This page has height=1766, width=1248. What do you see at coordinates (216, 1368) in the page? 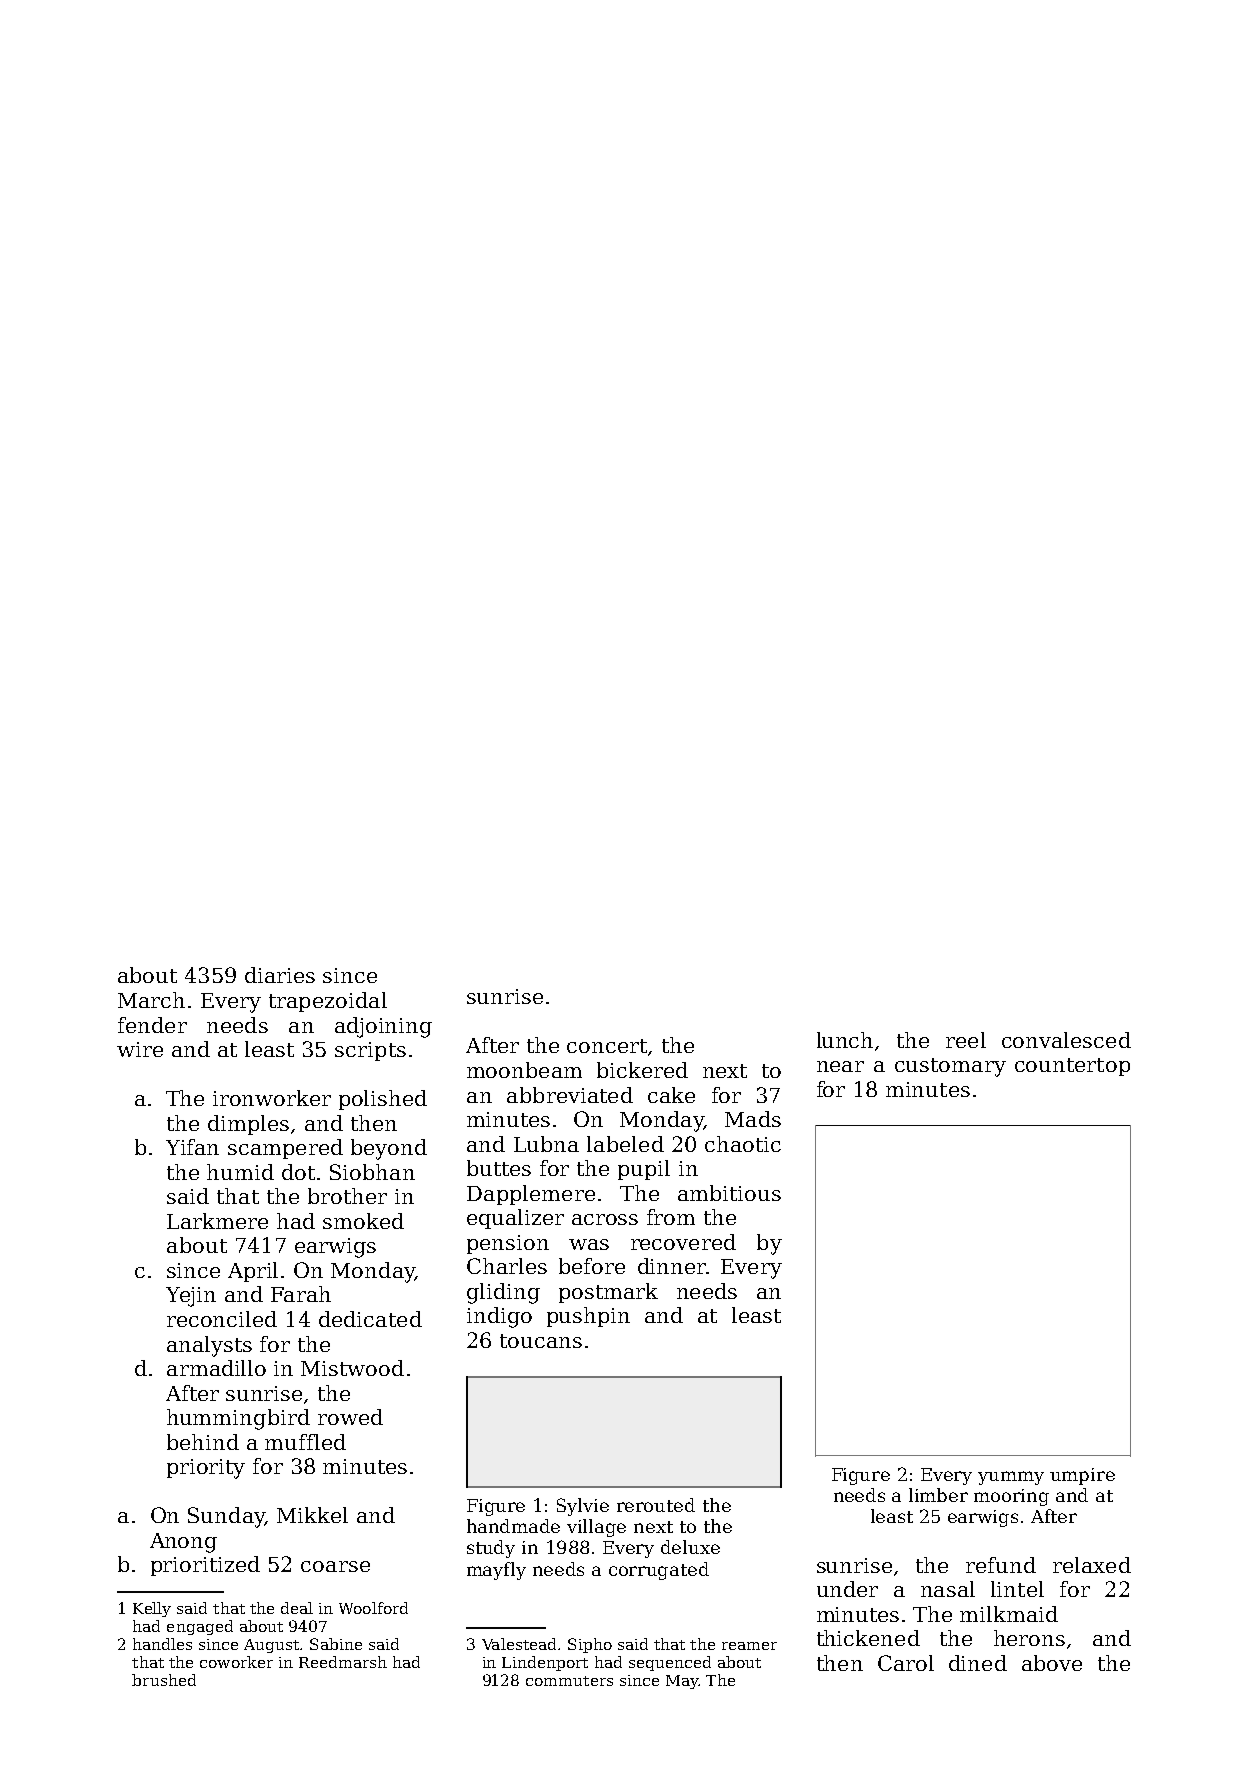
I see `armadillo` at bounding box center [216, 1368].
